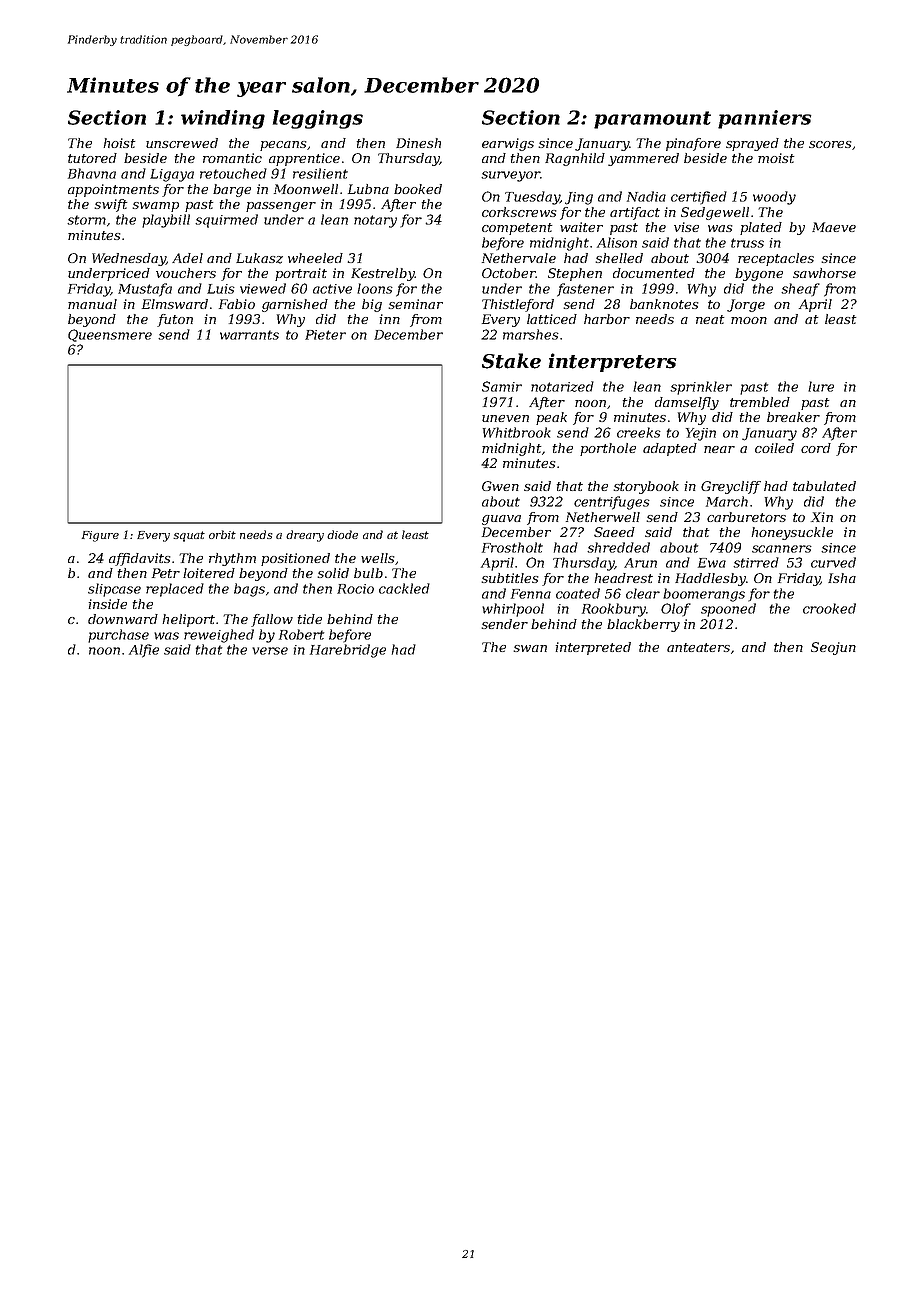 The image size is (924, 1308). I want to click on Queensmere, so click(110, 335).
